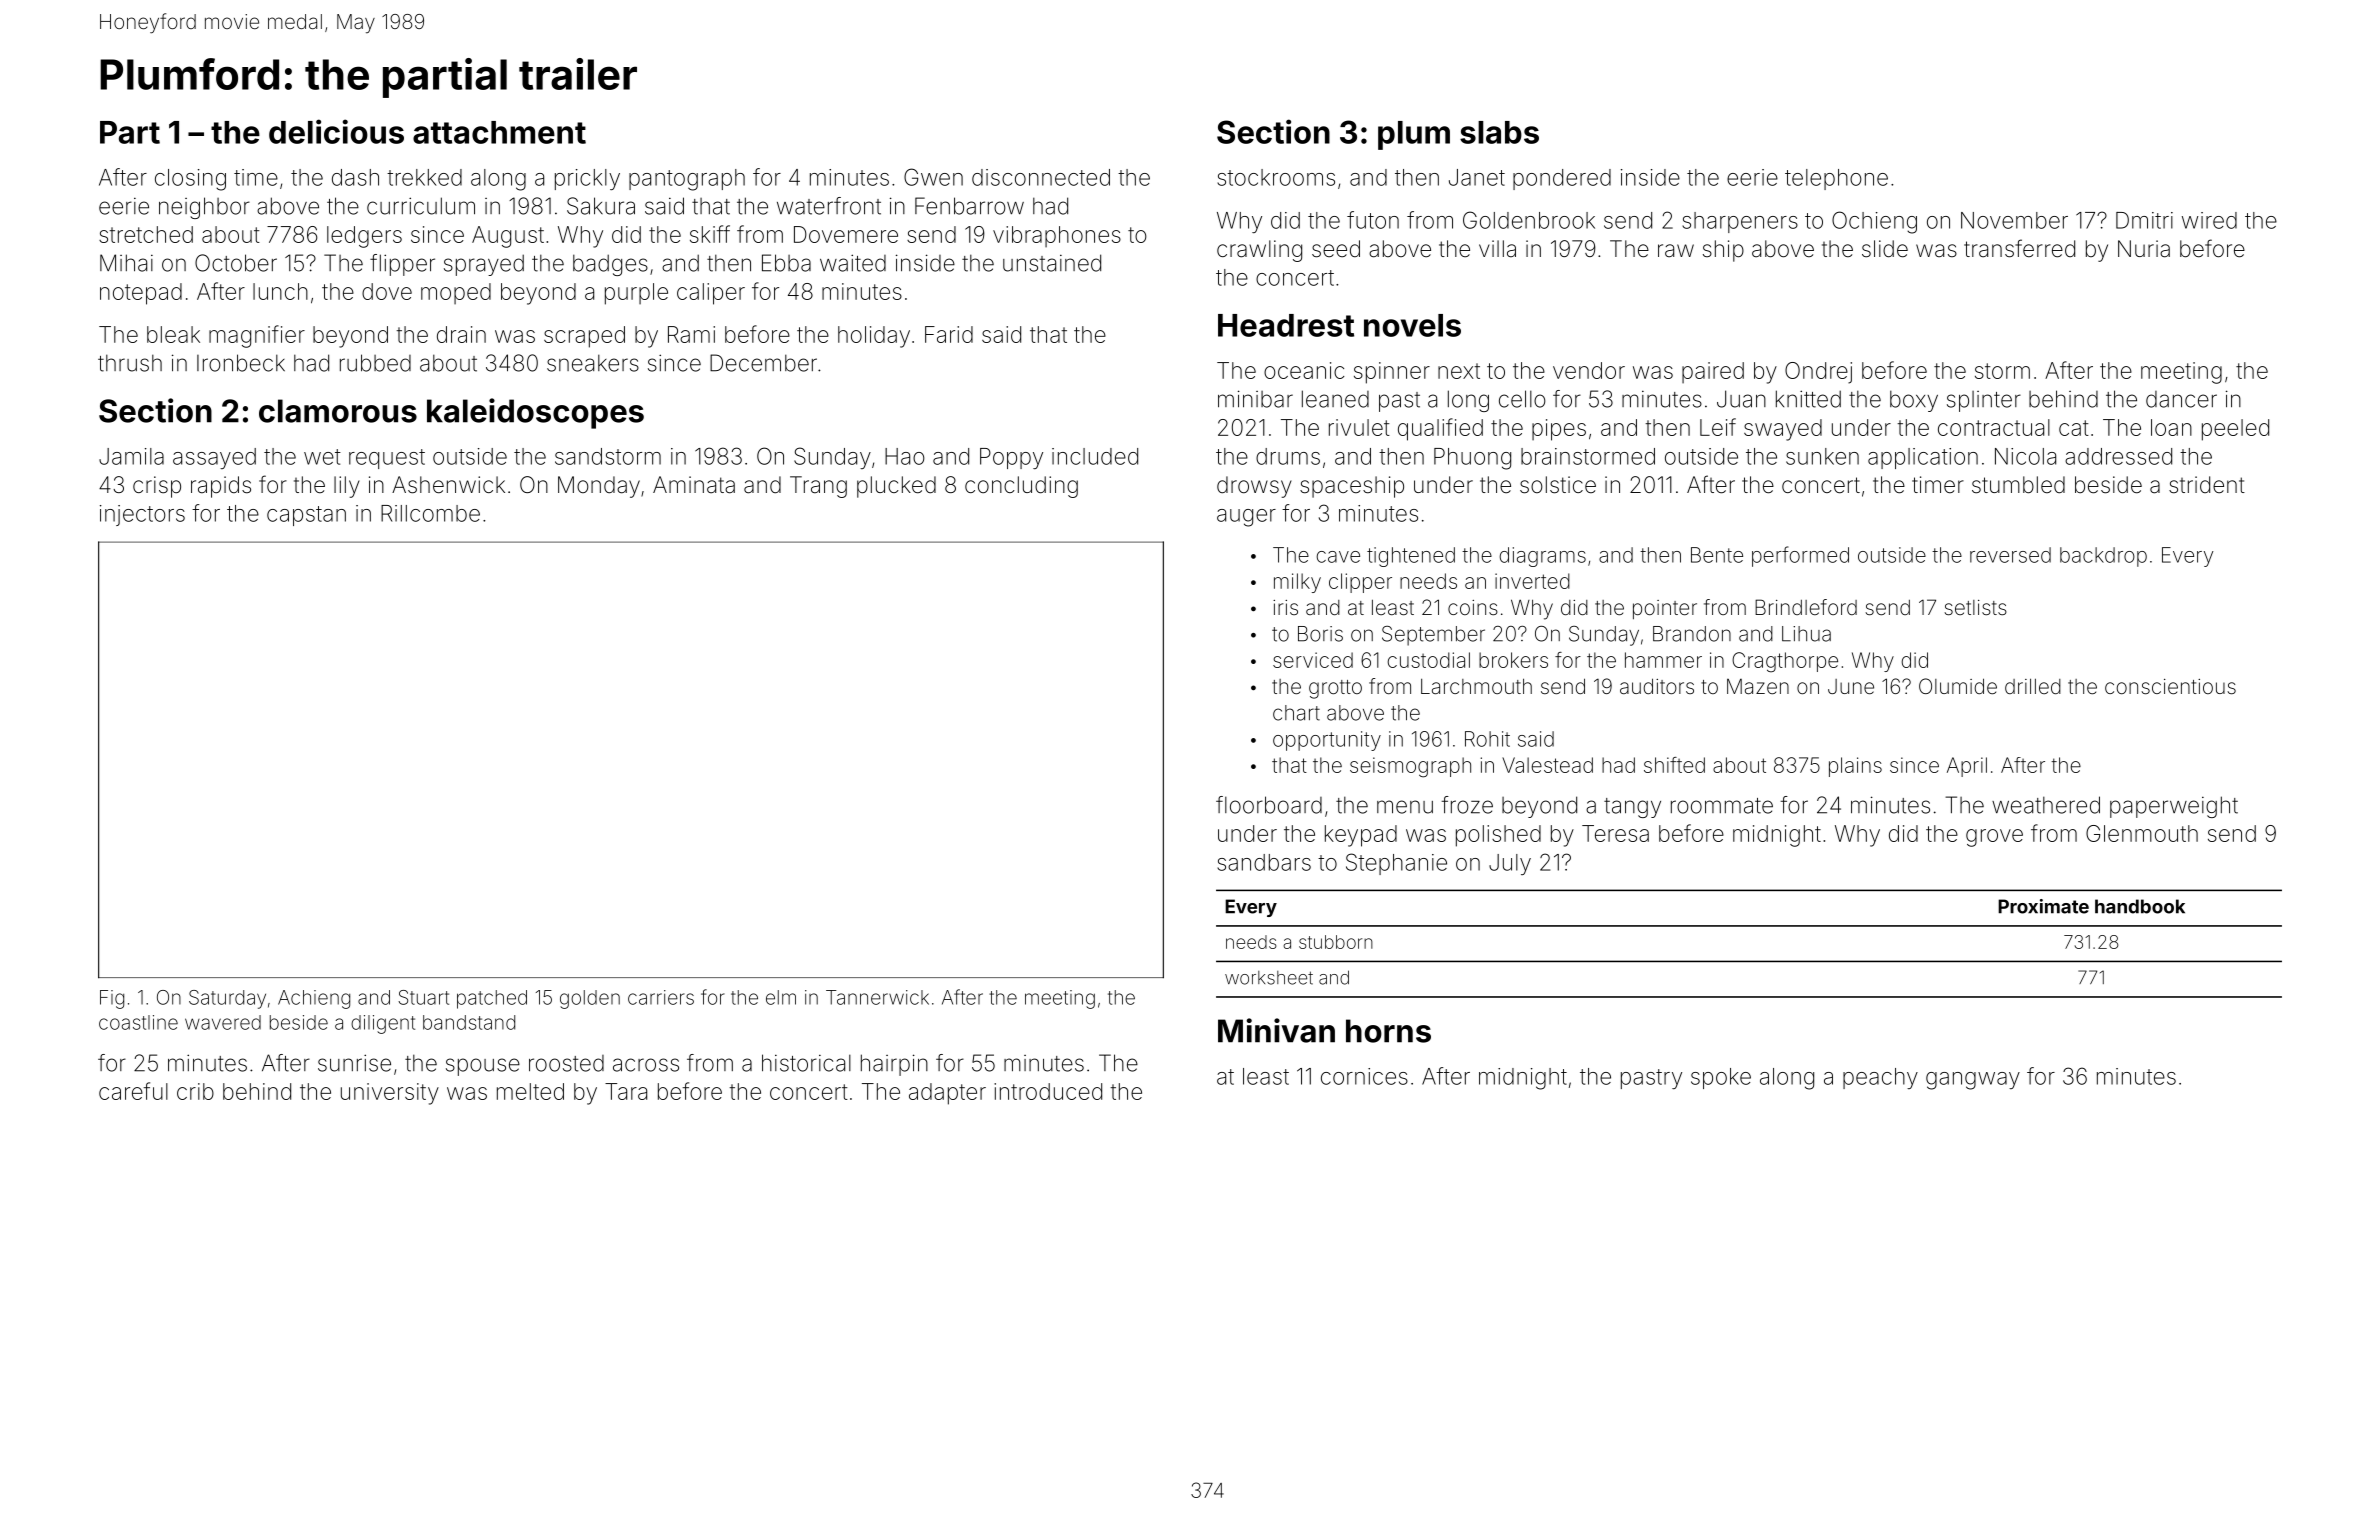  I want to click on carriers, so click(661, 997).
